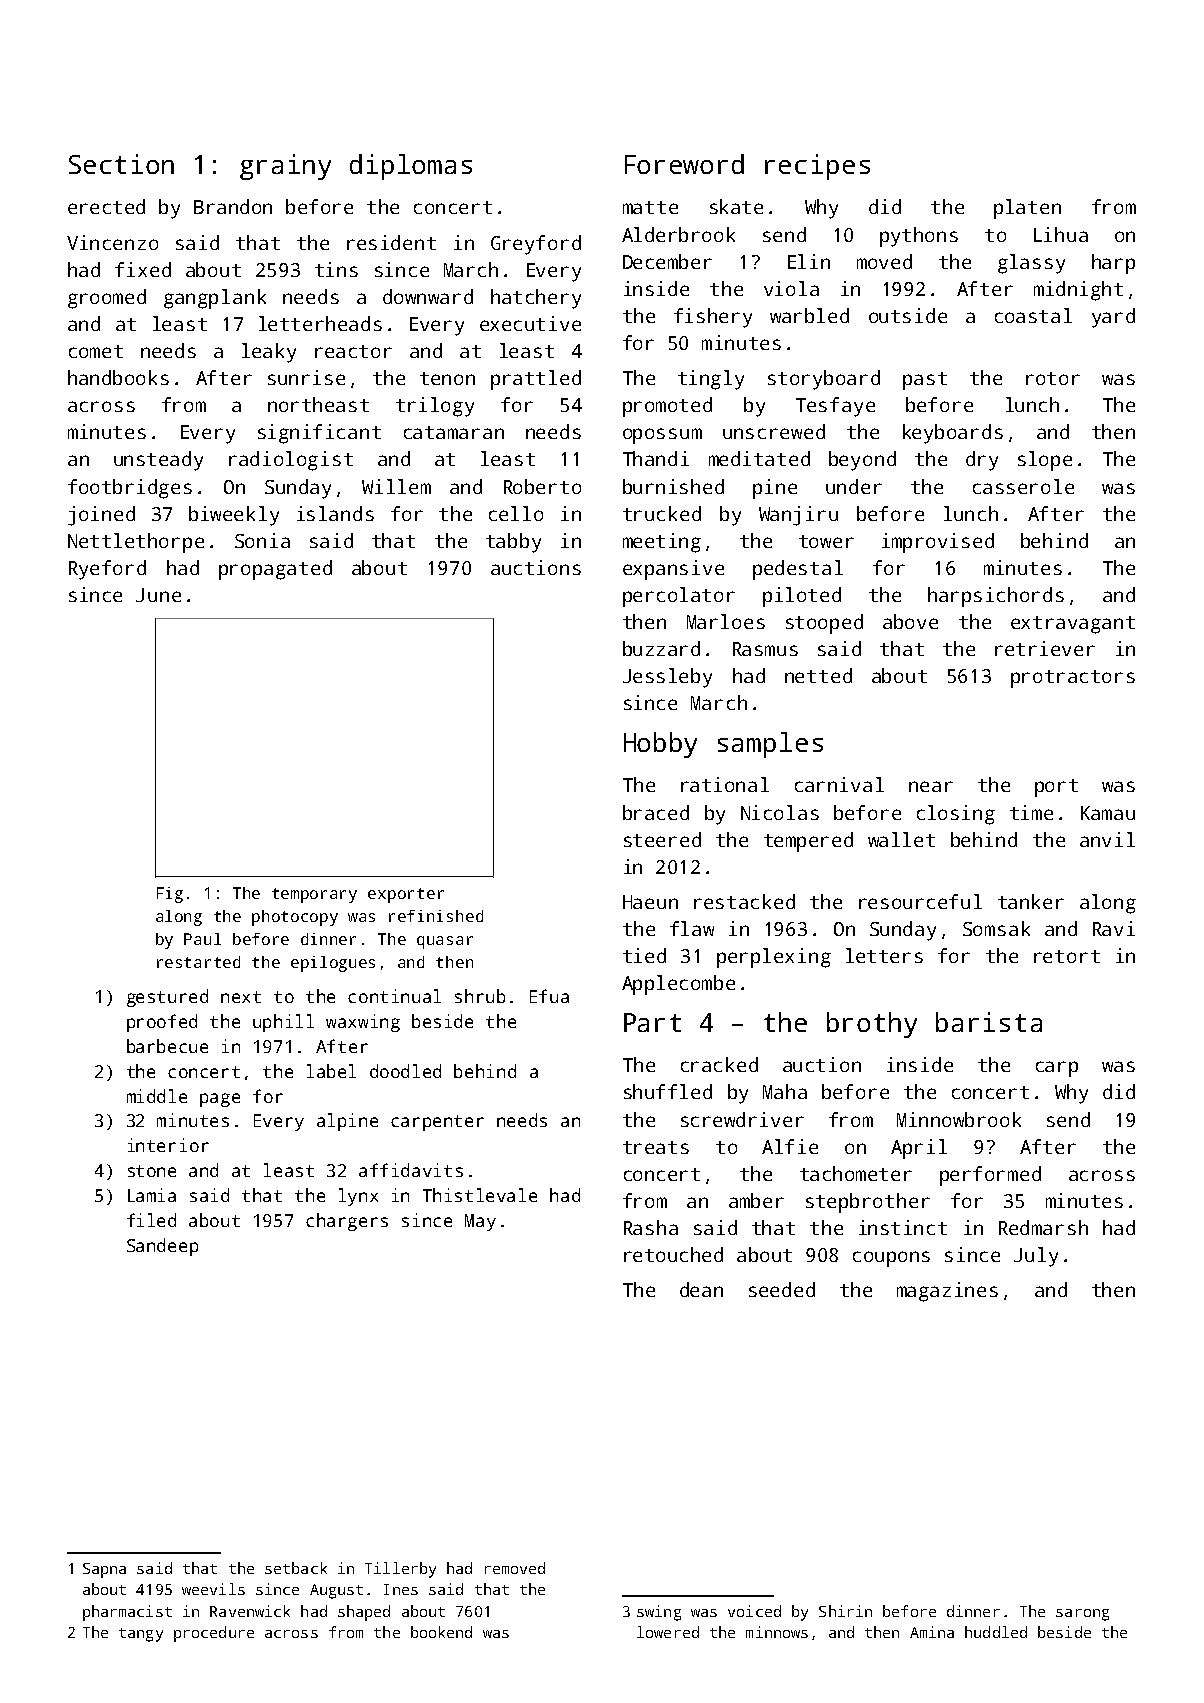  What do you see at coordinates (925, 381) in the screenshot?
I see `past` at bounding box center [925, 381].
